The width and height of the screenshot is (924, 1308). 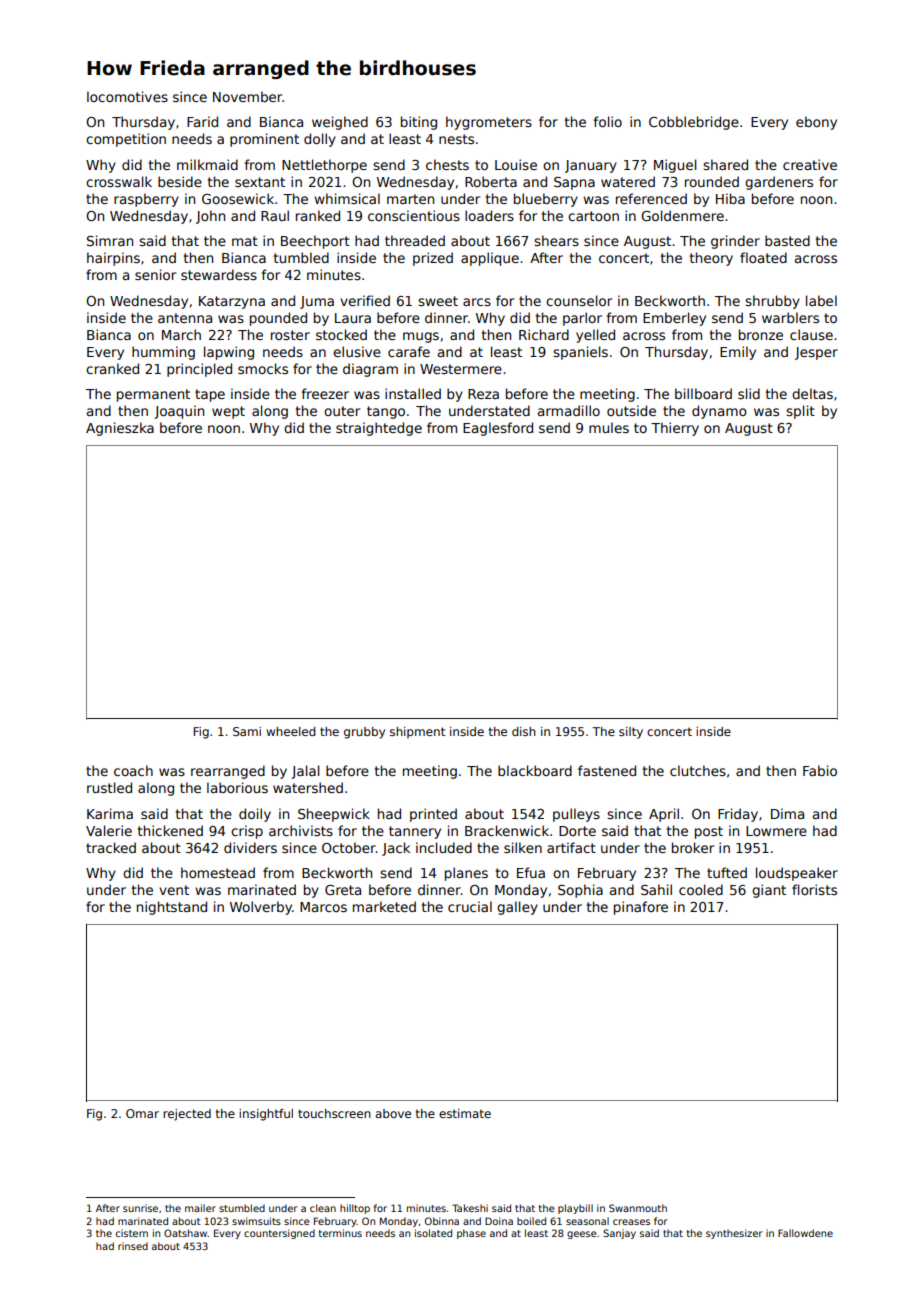 I want to click on whimsical, so click(x=347, y=198).
